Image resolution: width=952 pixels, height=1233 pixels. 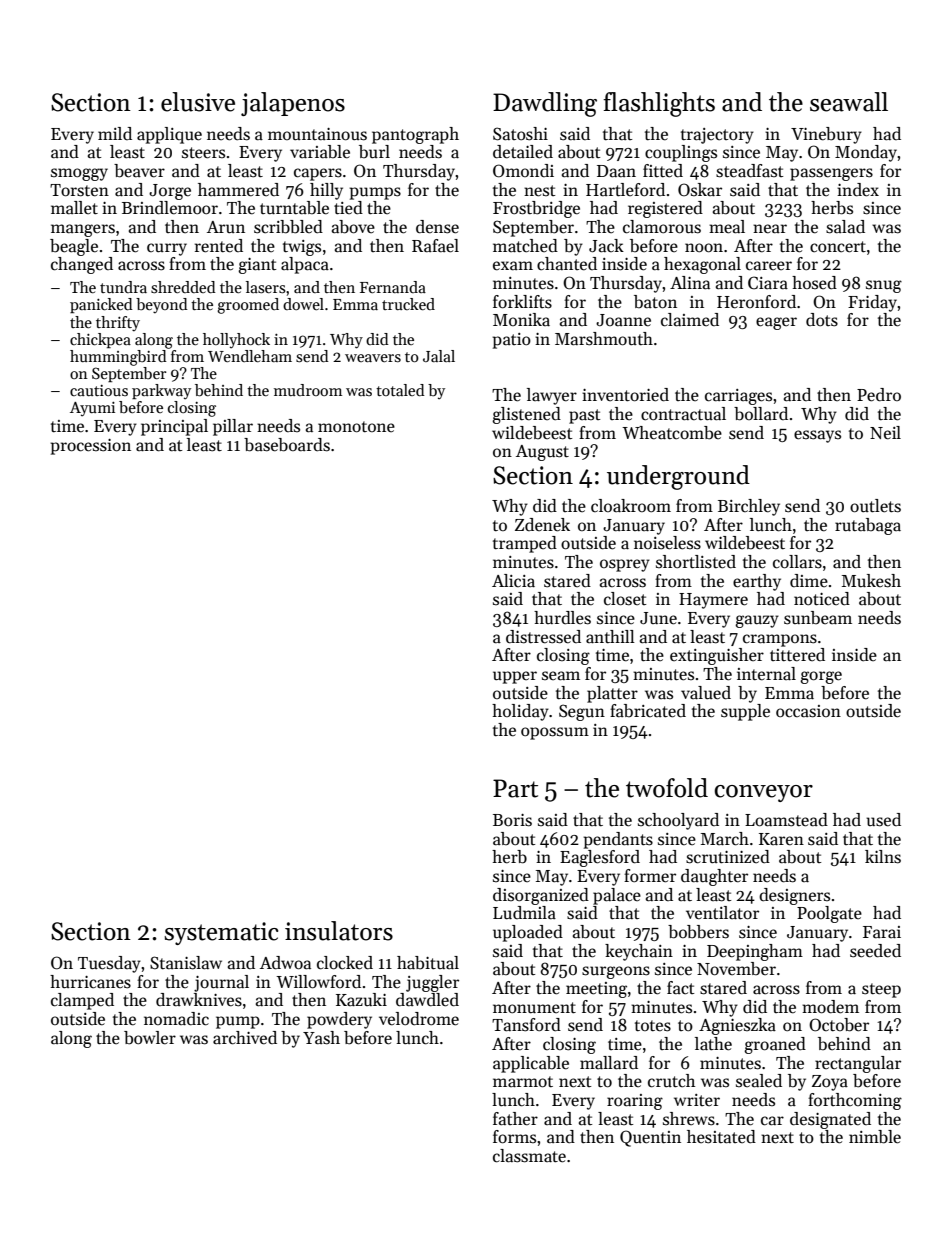 What do you see at coordinates (198, 102) in the screenshot?
I see `elusive` at bounding box center [198, 102].
